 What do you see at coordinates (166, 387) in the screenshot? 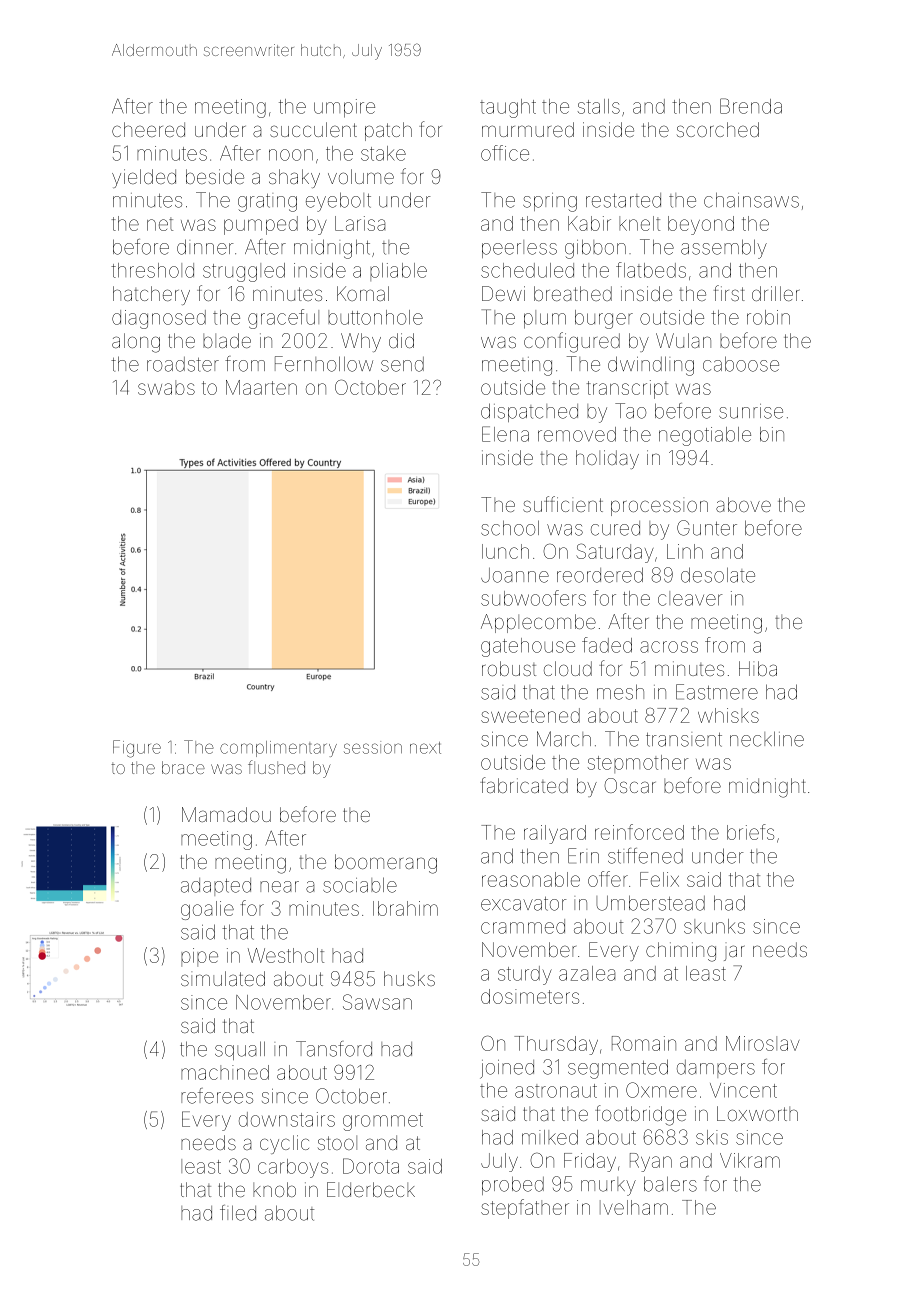
I see `swabs` at bounding box center [166, 387].
